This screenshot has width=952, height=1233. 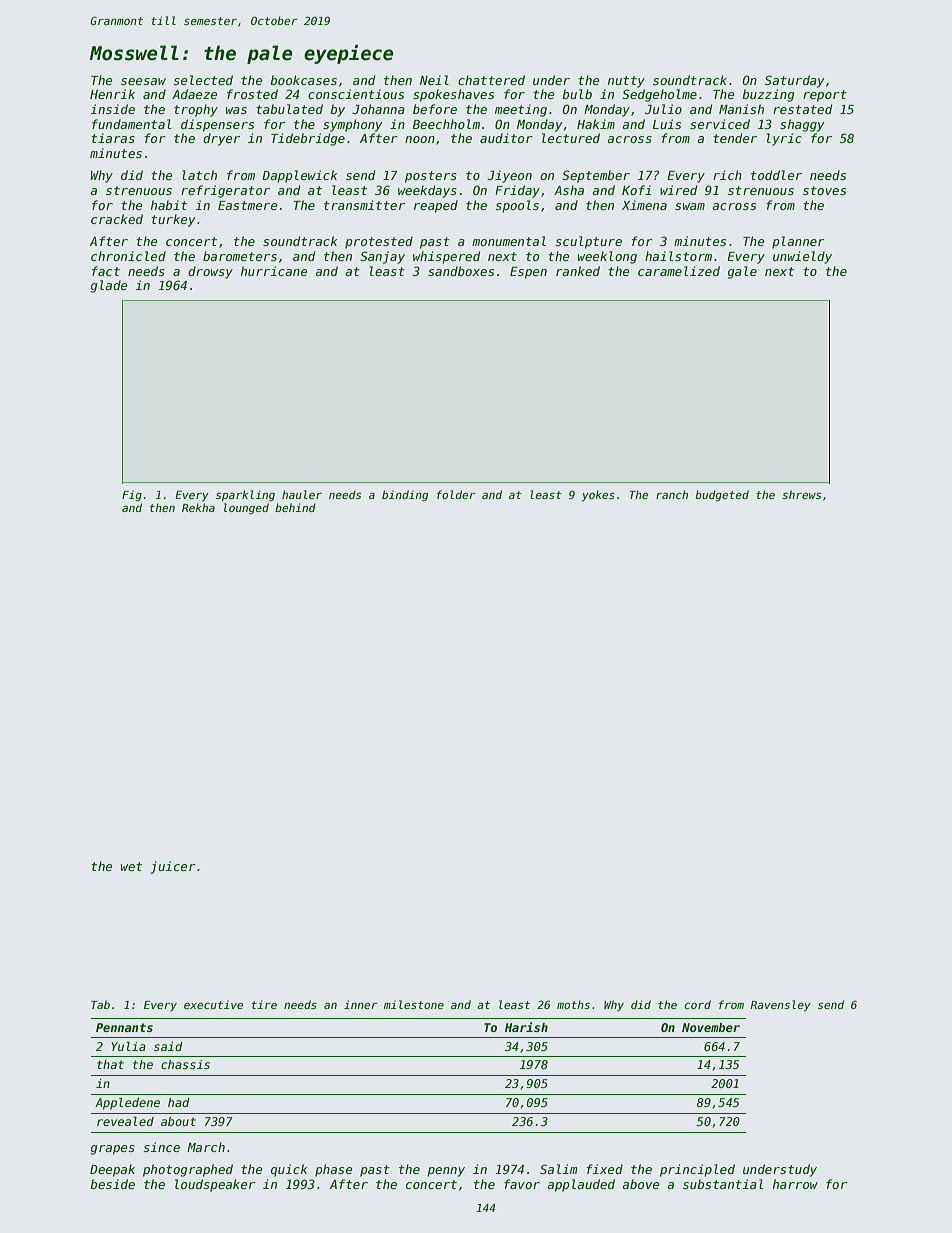 I want to click on shrews, so click(x=801, y=494).
